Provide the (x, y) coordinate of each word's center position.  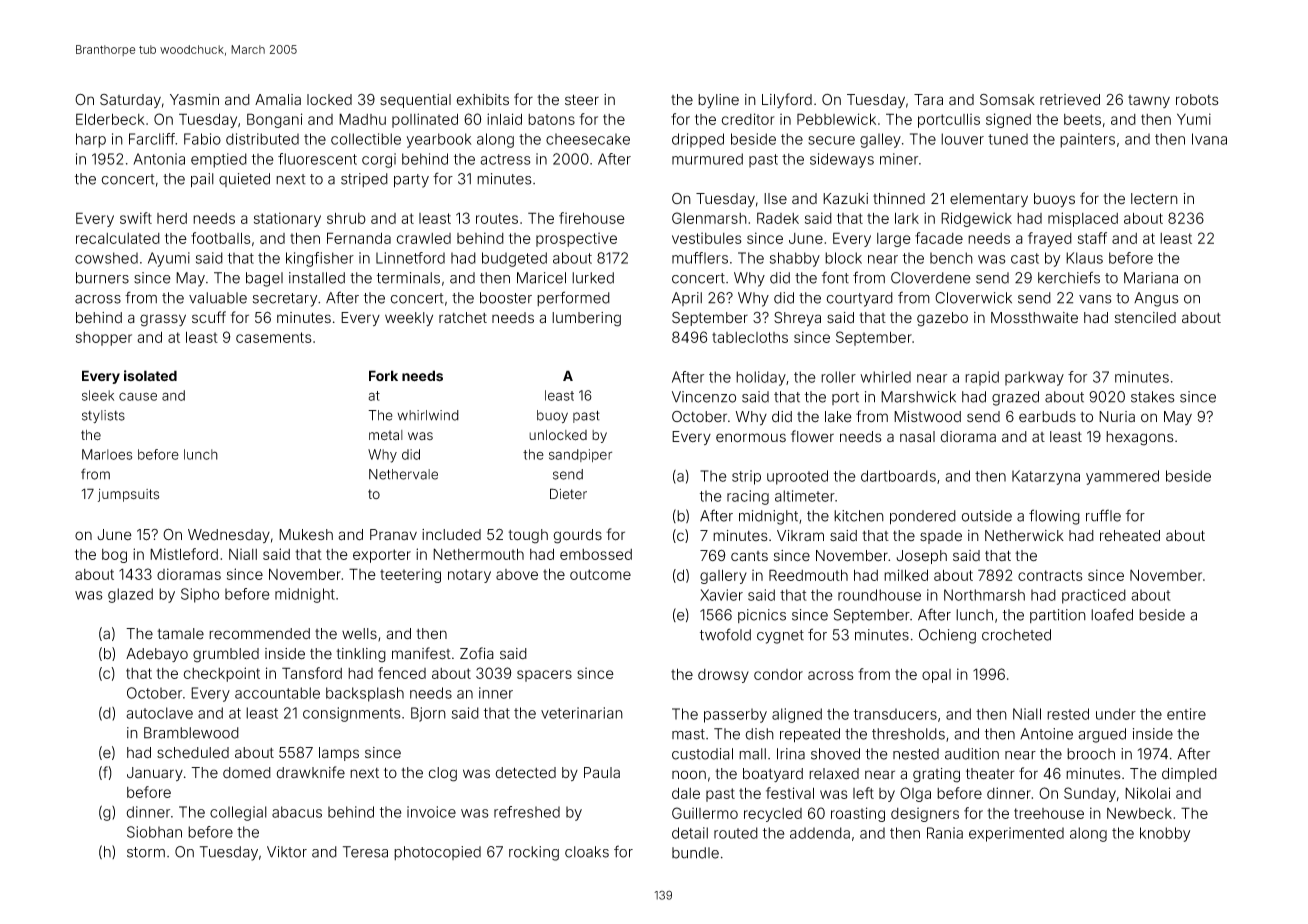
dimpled (1189, 775)
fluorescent (317, 159)
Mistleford (184, 554)
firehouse (592, 218)
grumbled (226, 655)
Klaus (1084, 258)
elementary (989, 200)
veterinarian (582, 713)
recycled (773, 815)
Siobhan (154, 832)
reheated (1130, 536)
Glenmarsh (709, 218)
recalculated (118, 238)
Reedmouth (808, 575)
